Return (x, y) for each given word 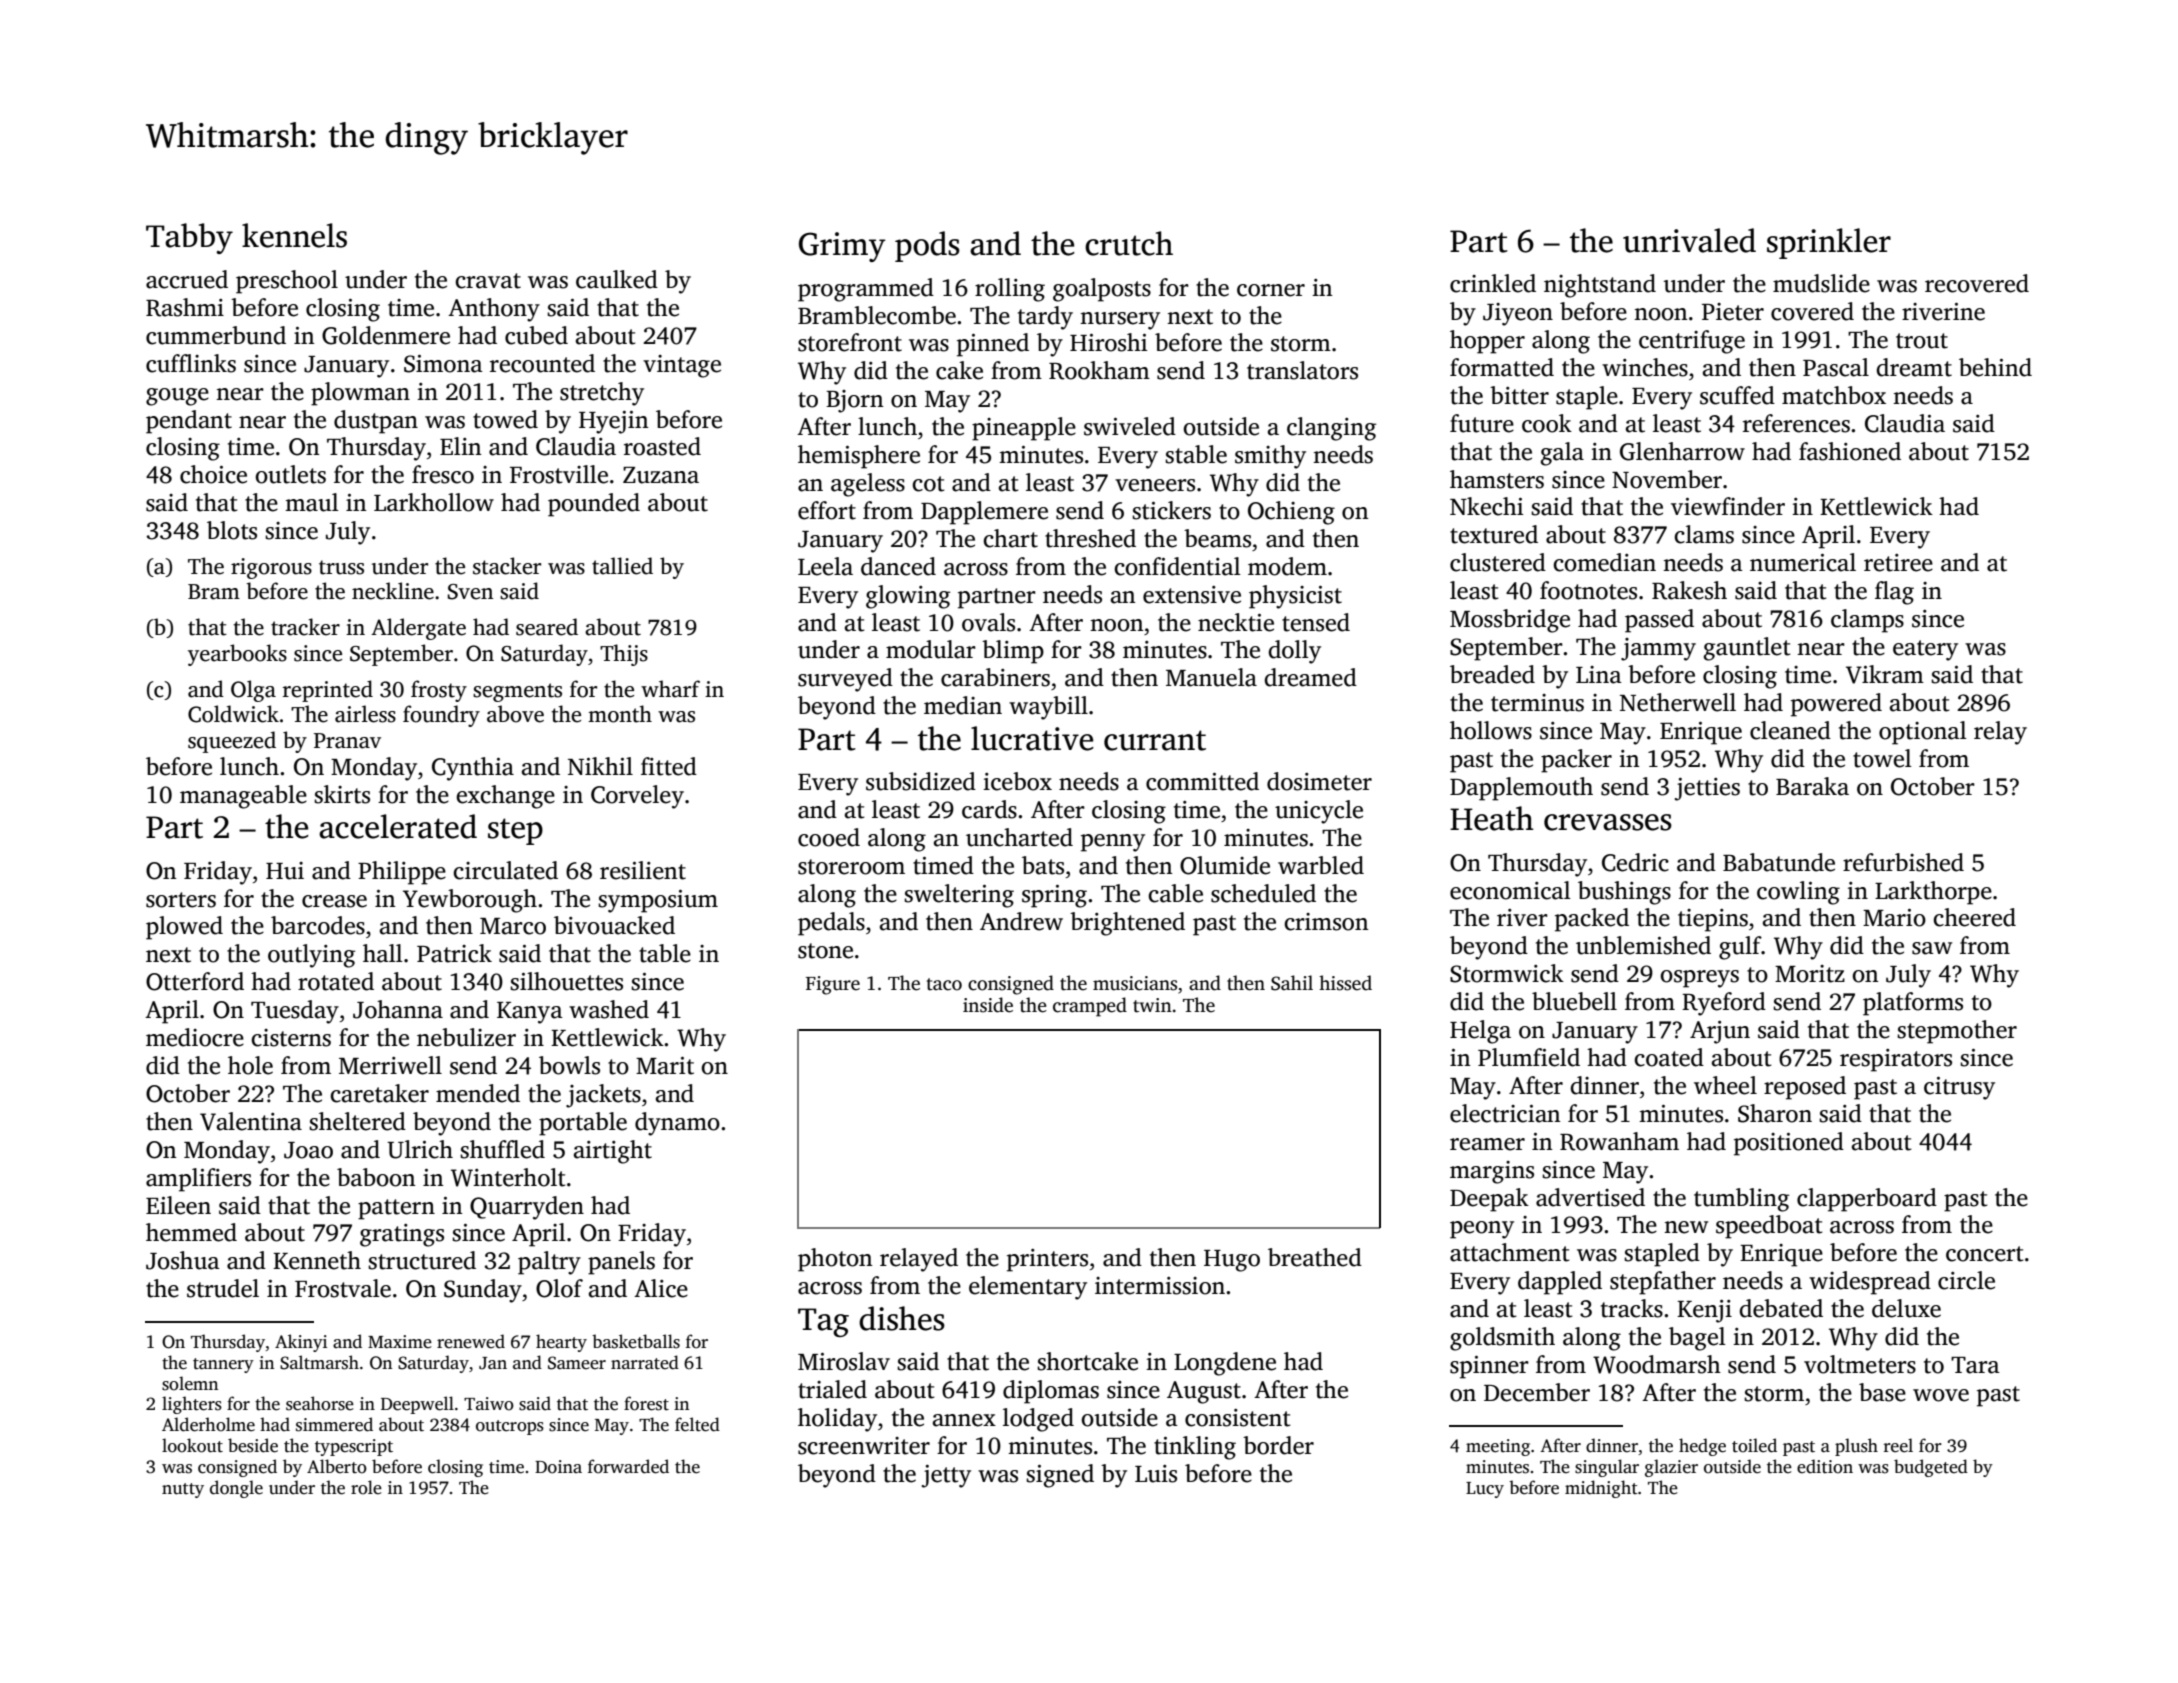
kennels (294, 235)
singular (1607, 1468)
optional (1923, 733)
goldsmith (1502, 1339)
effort (827, 510)
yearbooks (237, 655)
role (366, 1487)
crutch (1129, 243)
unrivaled (1689, 240)
